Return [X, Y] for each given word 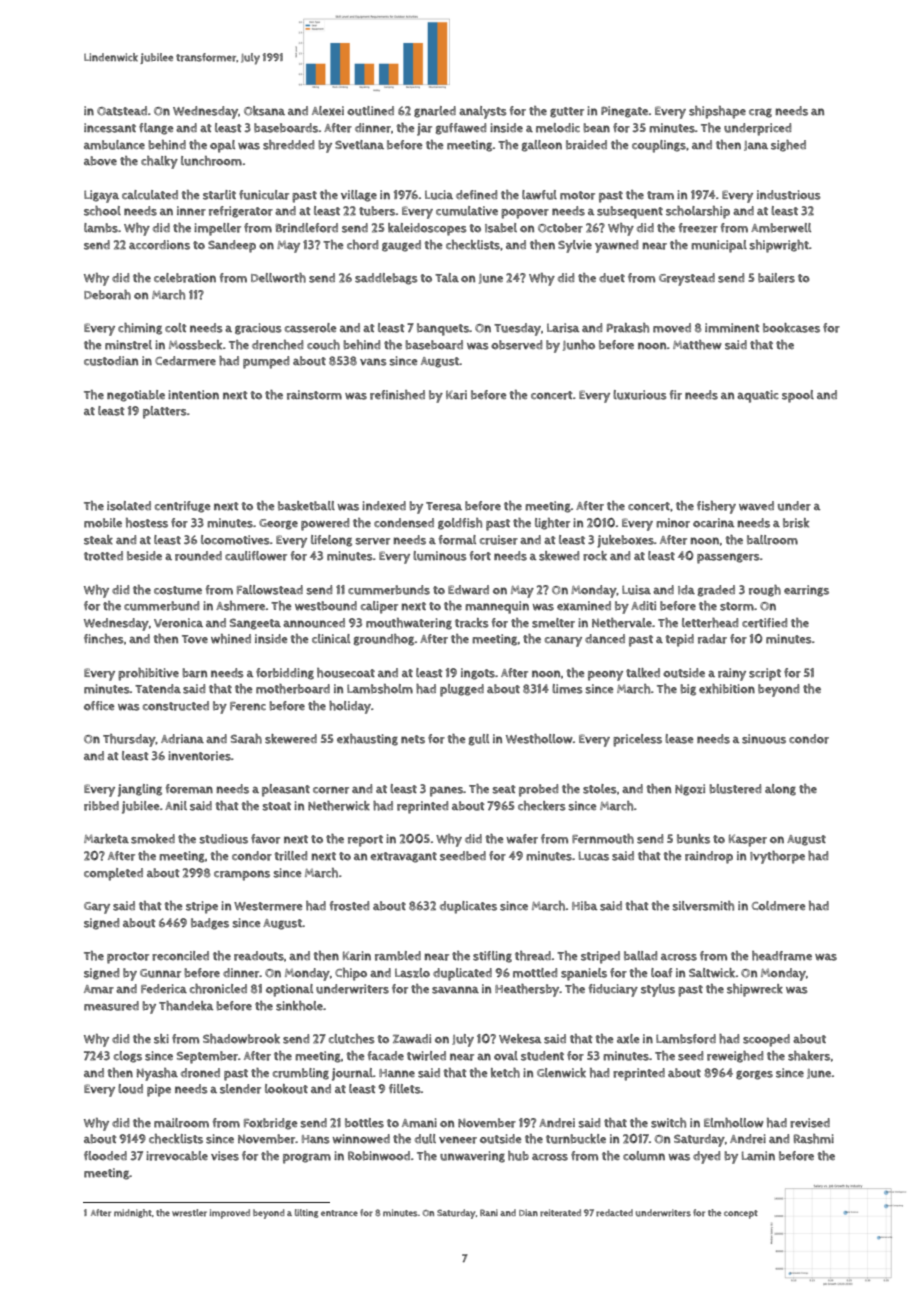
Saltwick [712, 973]
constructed [176, 706]
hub [518, 1156]
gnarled [435, 112]
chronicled [218, 989]
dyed [706, 1157]
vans [373, 362]
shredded [288, 145]
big [688, 690]
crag [760, 113]
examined [584, 606]
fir [676, 395]
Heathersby [527, 990]
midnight [133, 1213]
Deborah [107, 295]
